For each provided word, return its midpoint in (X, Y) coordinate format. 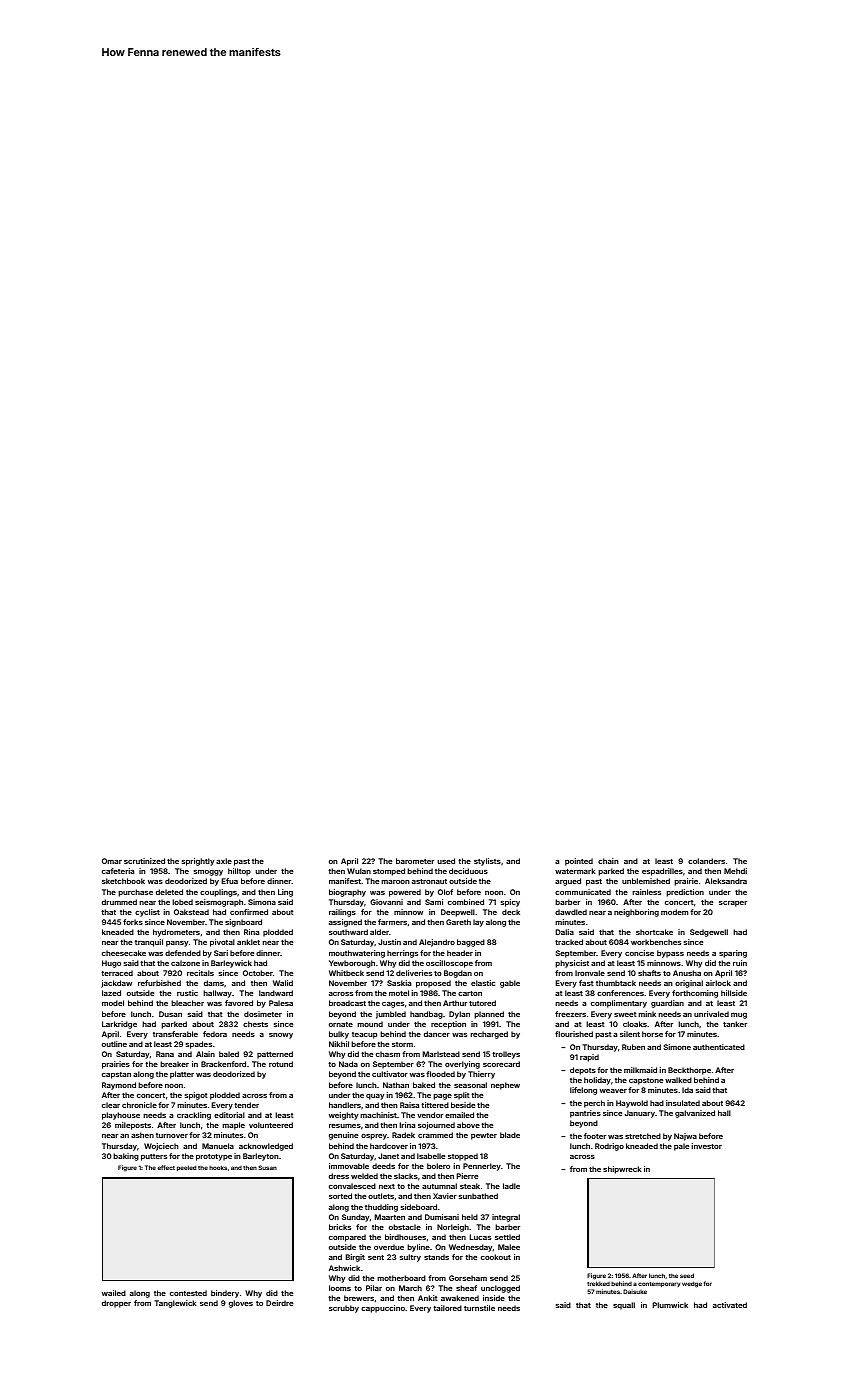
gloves (241, 1304)
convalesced (352, 1186)
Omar (112, 861)
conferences (620, 993)
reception (448, 1025)
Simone (677, 1047)
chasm (388, 1054)
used (446, 861)
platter (182, 1075)
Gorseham (468, 1278)
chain (608, 861)
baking (126, 1157)
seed (687, 1275)
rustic (187, 993)
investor (706, 1146)
